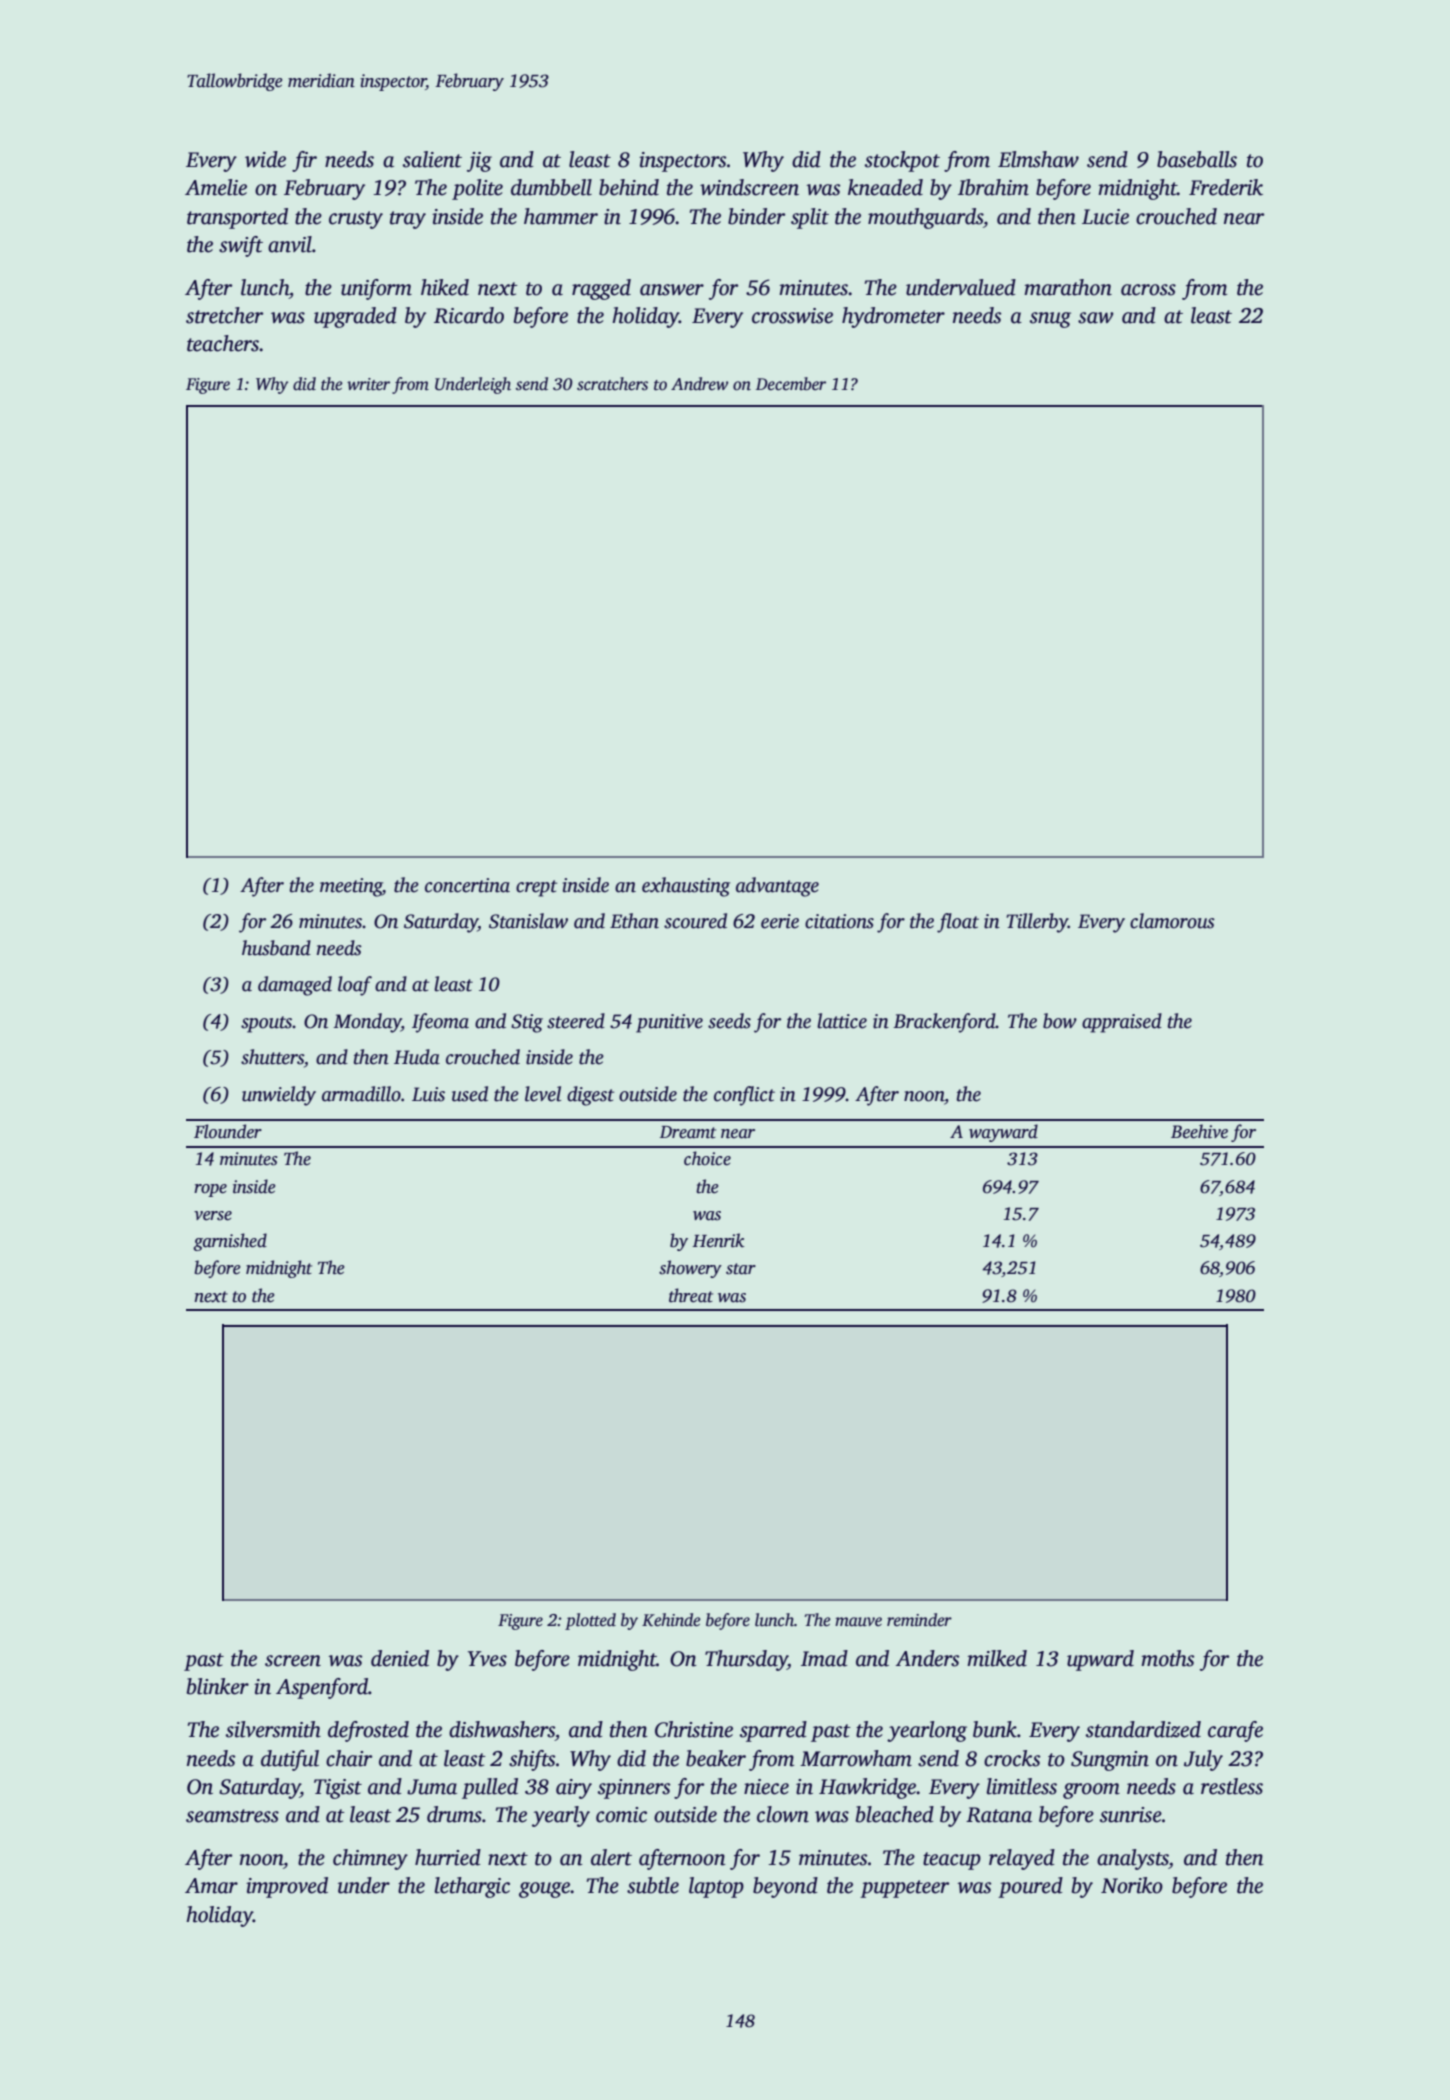 The image size is (1450, 2100). Describe the element at coordinates (1030, 1887) in the screenshot. I see `poured` at that location.
